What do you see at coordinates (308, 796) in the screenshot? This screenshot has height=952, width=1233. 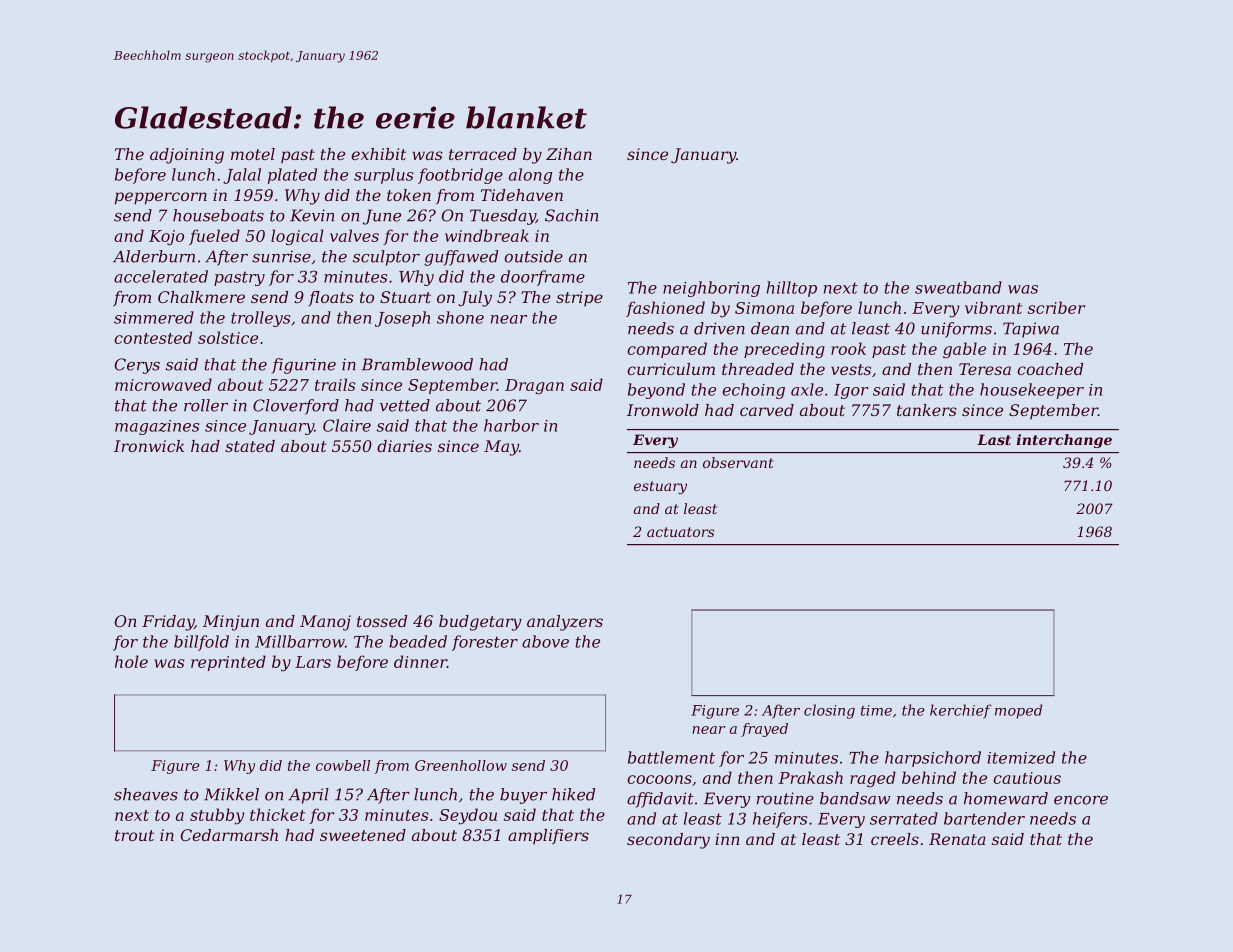 I see `April` at bounding box center [308, 796].
